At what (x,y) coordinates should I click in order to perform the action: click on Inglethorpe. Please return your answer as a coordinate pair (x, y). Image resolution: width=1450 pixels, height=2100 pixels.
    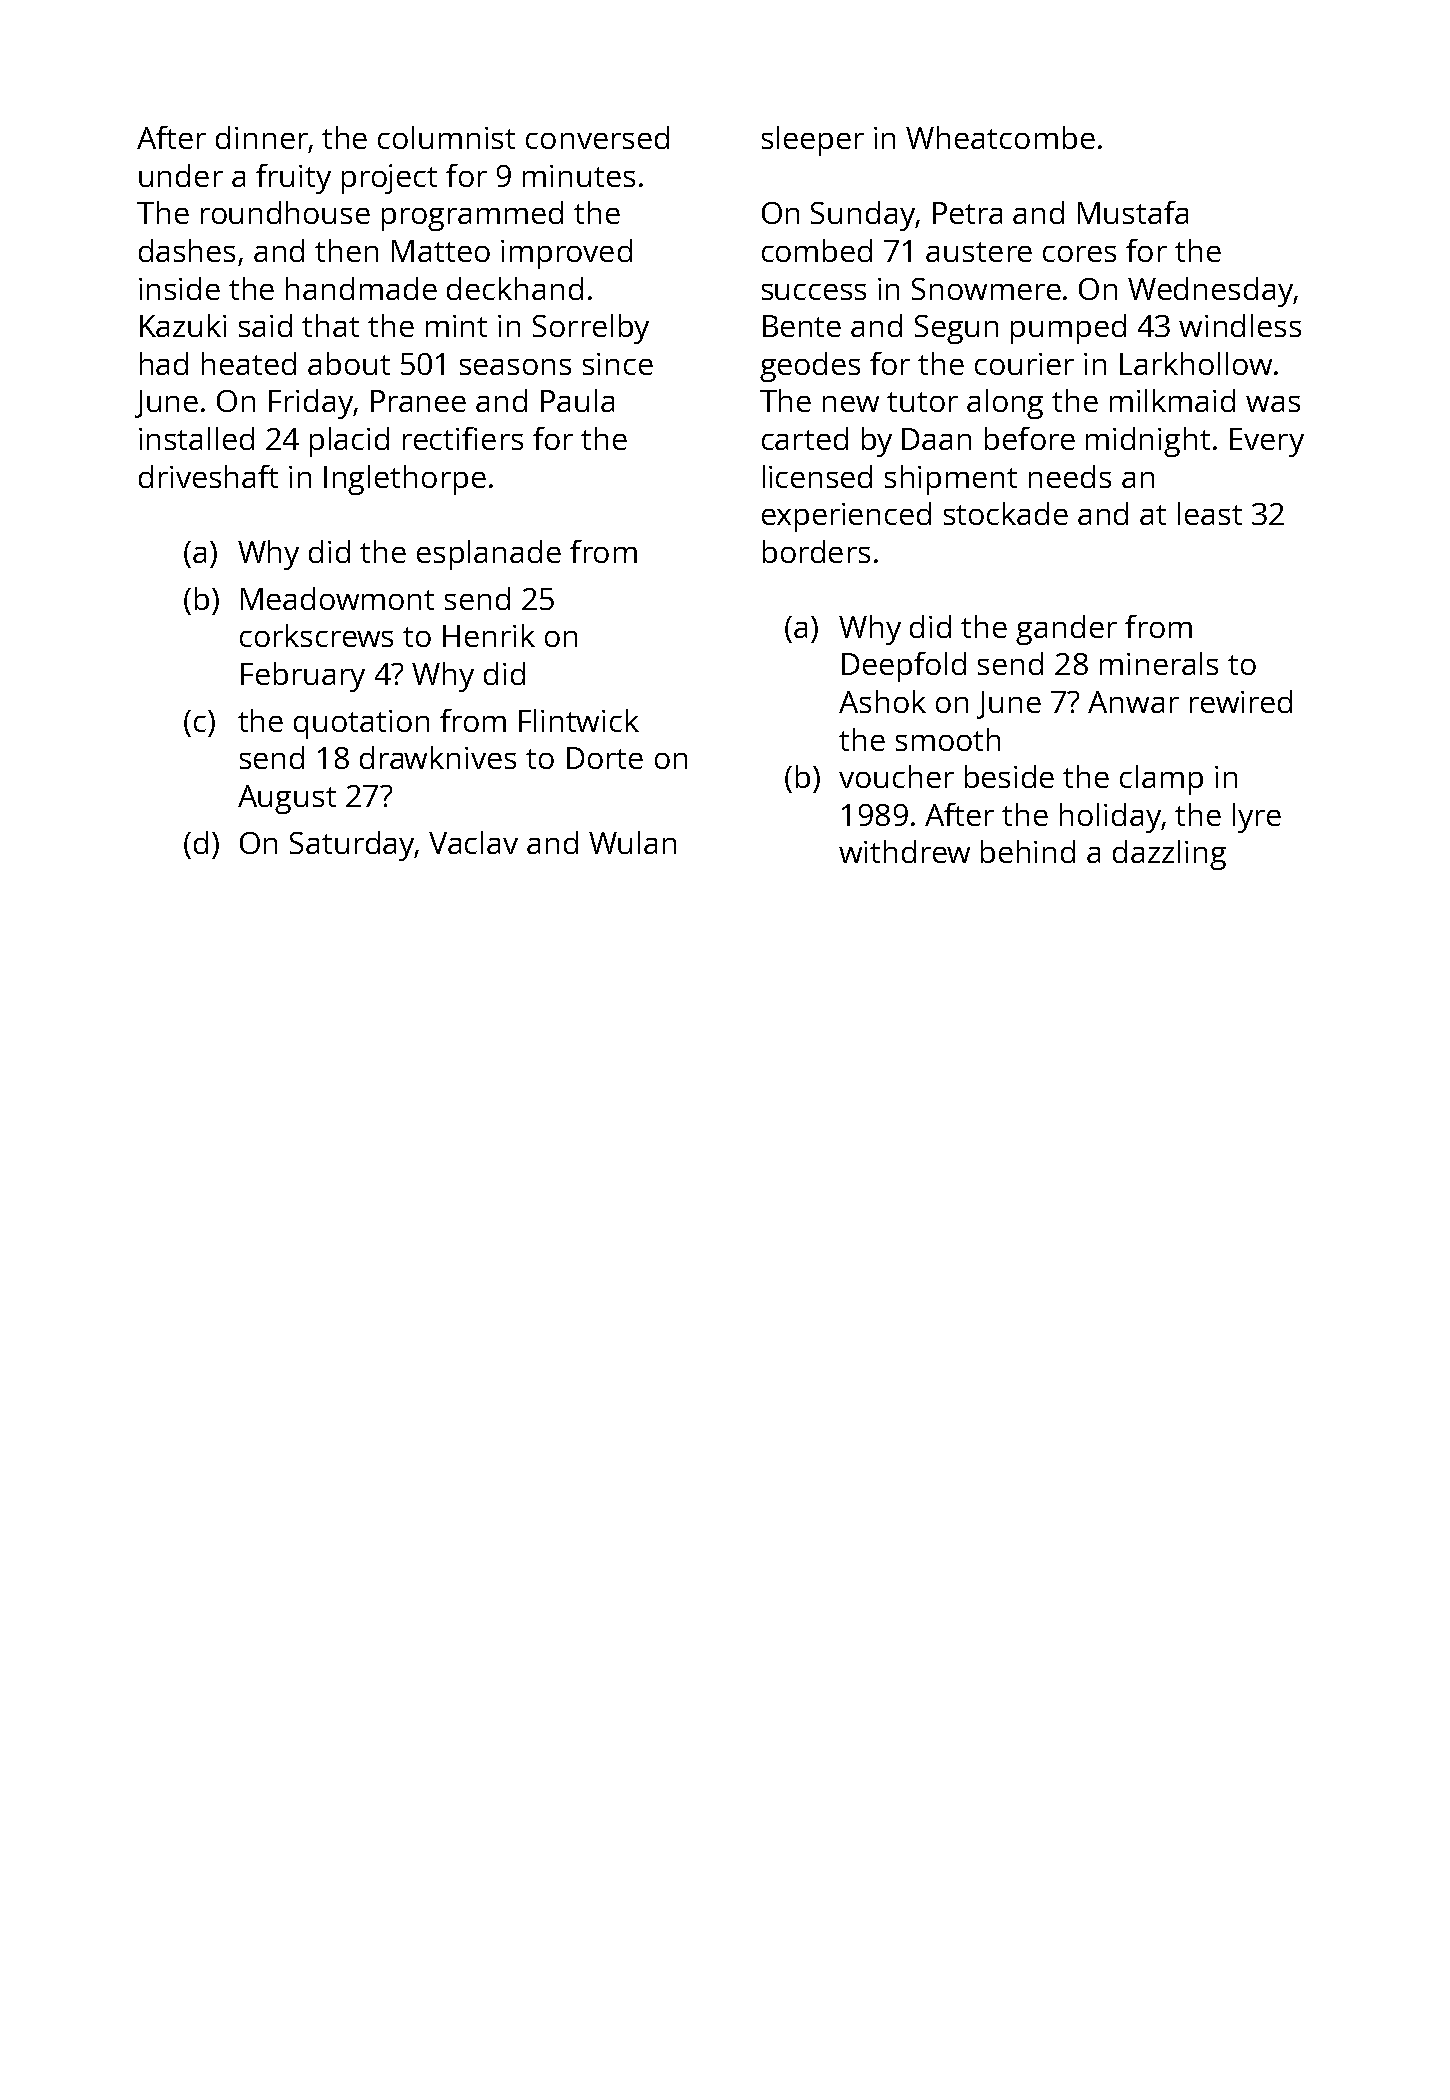
    Looking at the image, I should click on (405, 480).
